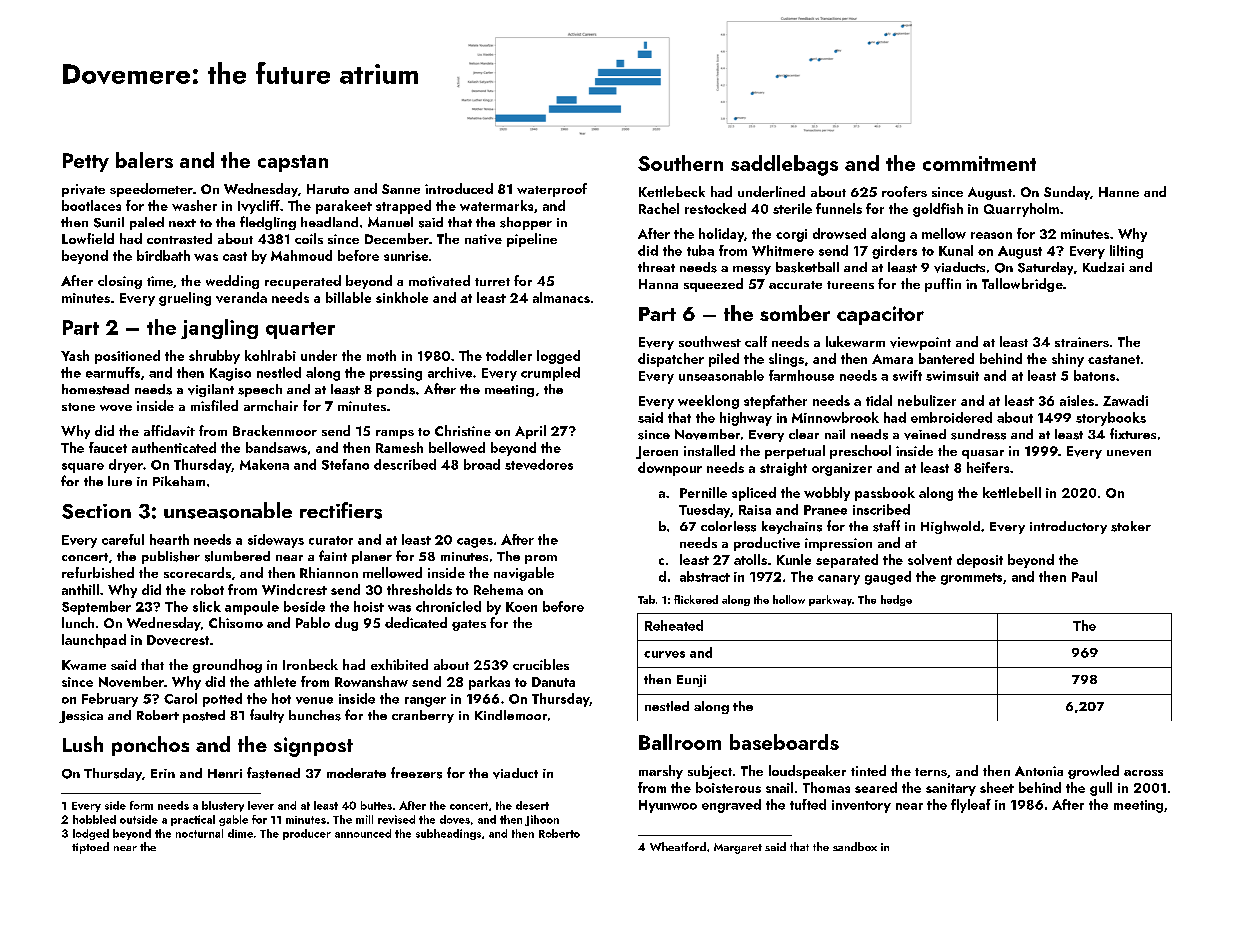 Image resolution: width=1233 pixels, height=952 pixels. I want to click on Kudzai, so click(1103, 267).
